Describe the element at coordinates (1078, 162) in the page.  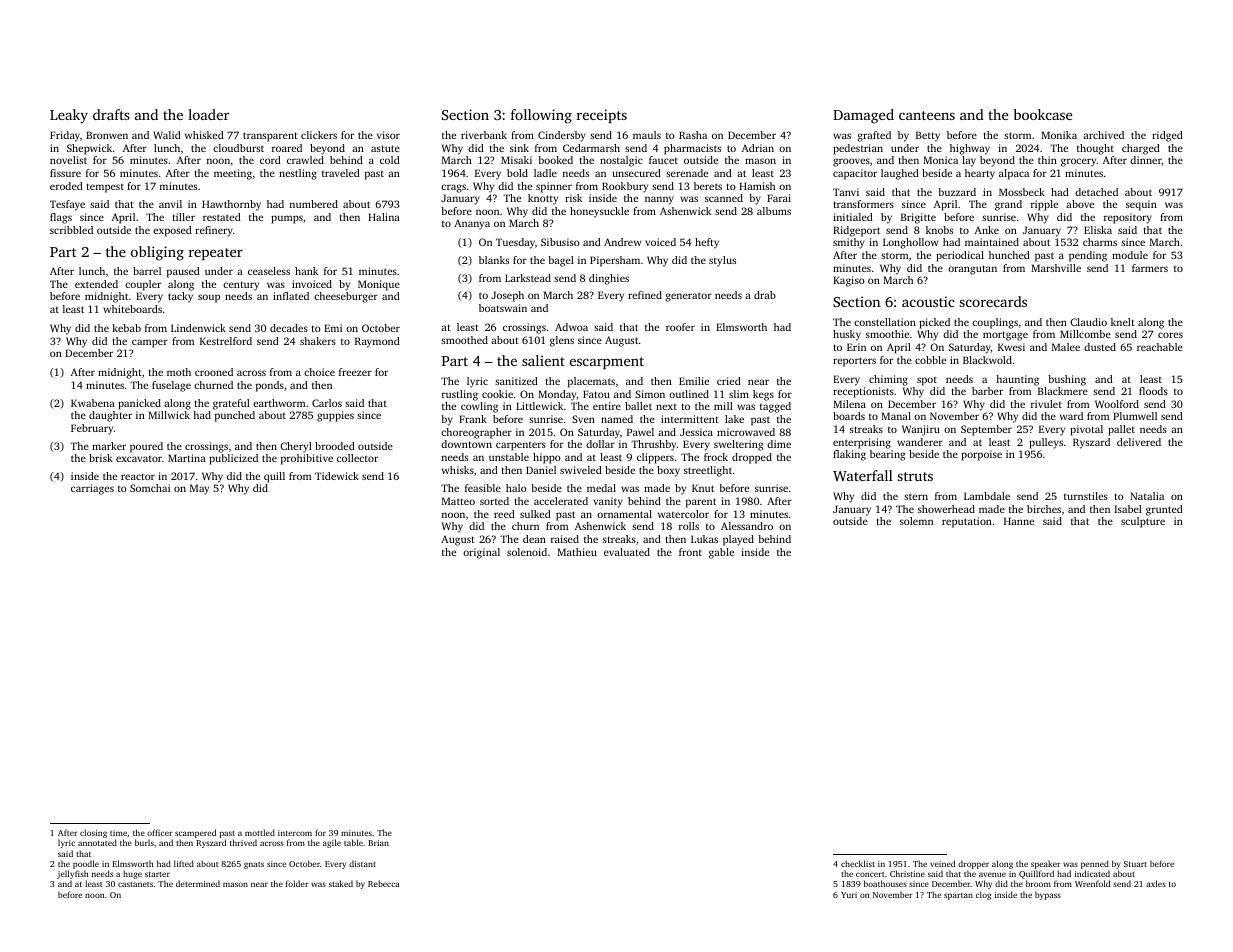
I see `grocery` at that location.
